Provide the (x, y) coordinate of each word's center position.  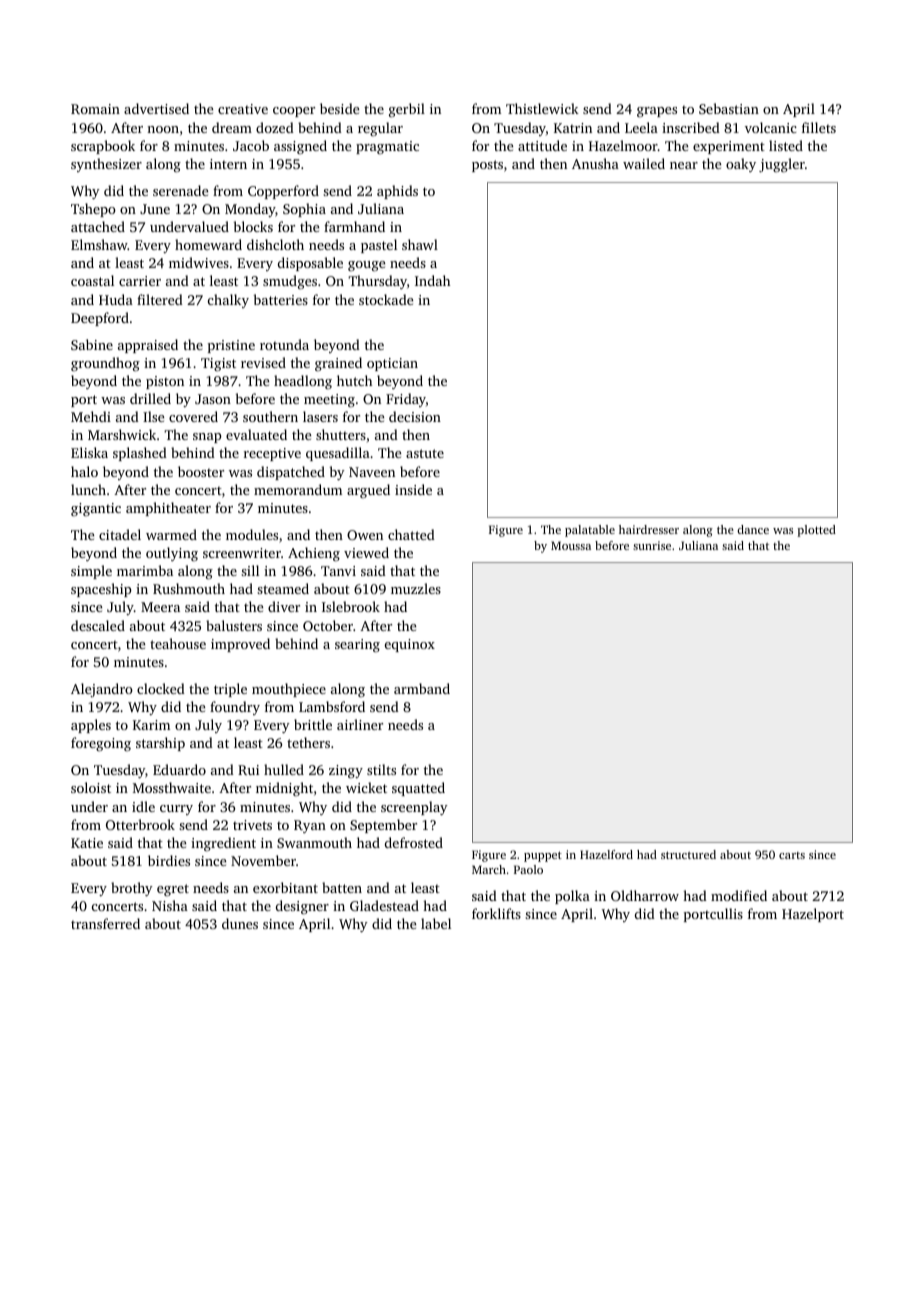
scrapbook (103, 147)
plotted (816, 531)
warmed (171, 534)
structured (688, 854)
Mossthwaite (172, 787)
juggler (782, 165)
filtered (160, 299)
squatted (418, 789)
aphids (397, 192)
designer (302, 907)
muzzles (416, 588)
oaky (741, 165)
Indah (432, 280)
